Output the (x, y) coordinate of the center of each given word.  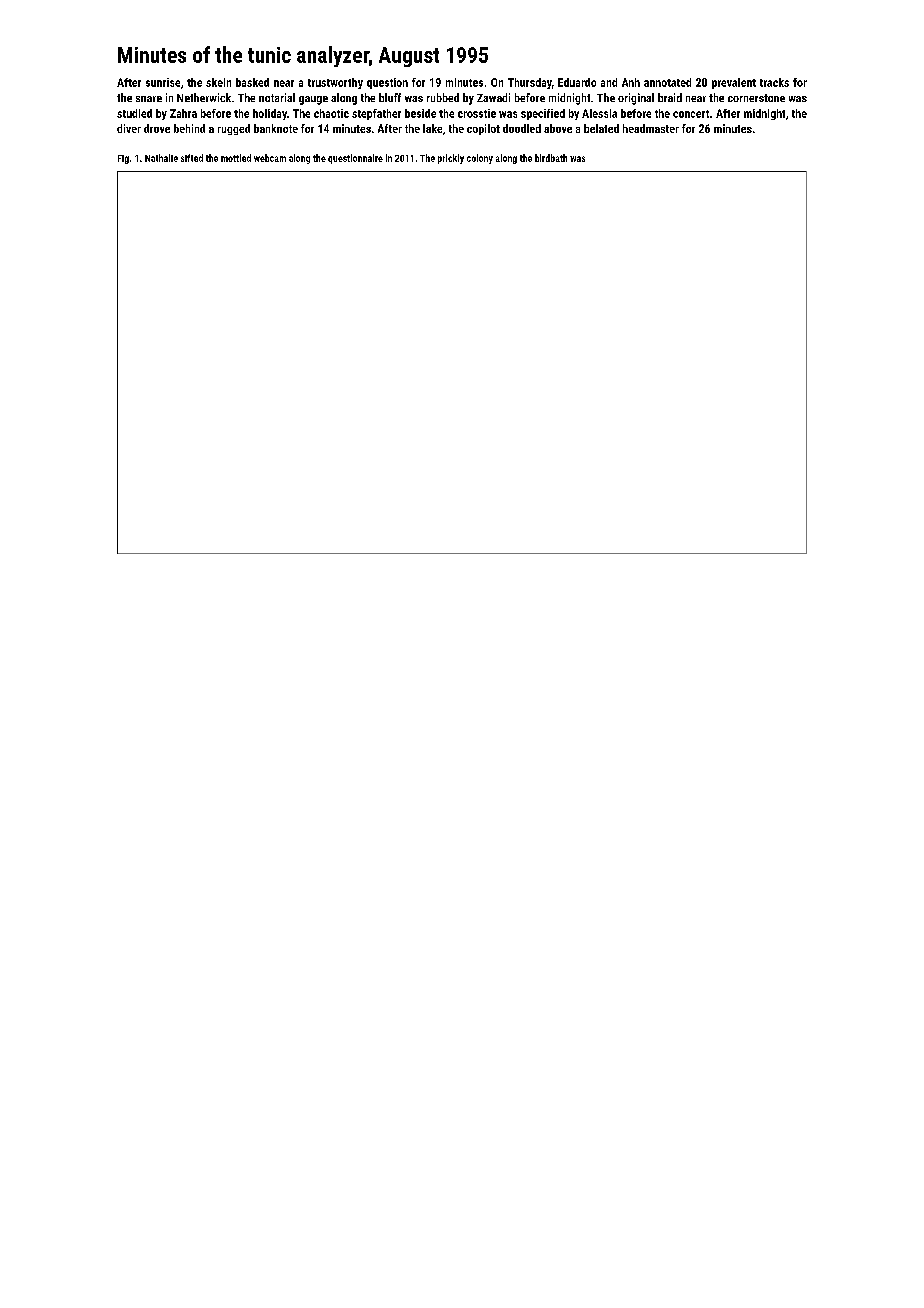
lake (432, 128)
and (609, 82)
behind (189, 128)
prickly (451, 159)
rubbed (443, 97)
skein (218, 82)
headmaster (651, 128)
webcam (270, 158)
